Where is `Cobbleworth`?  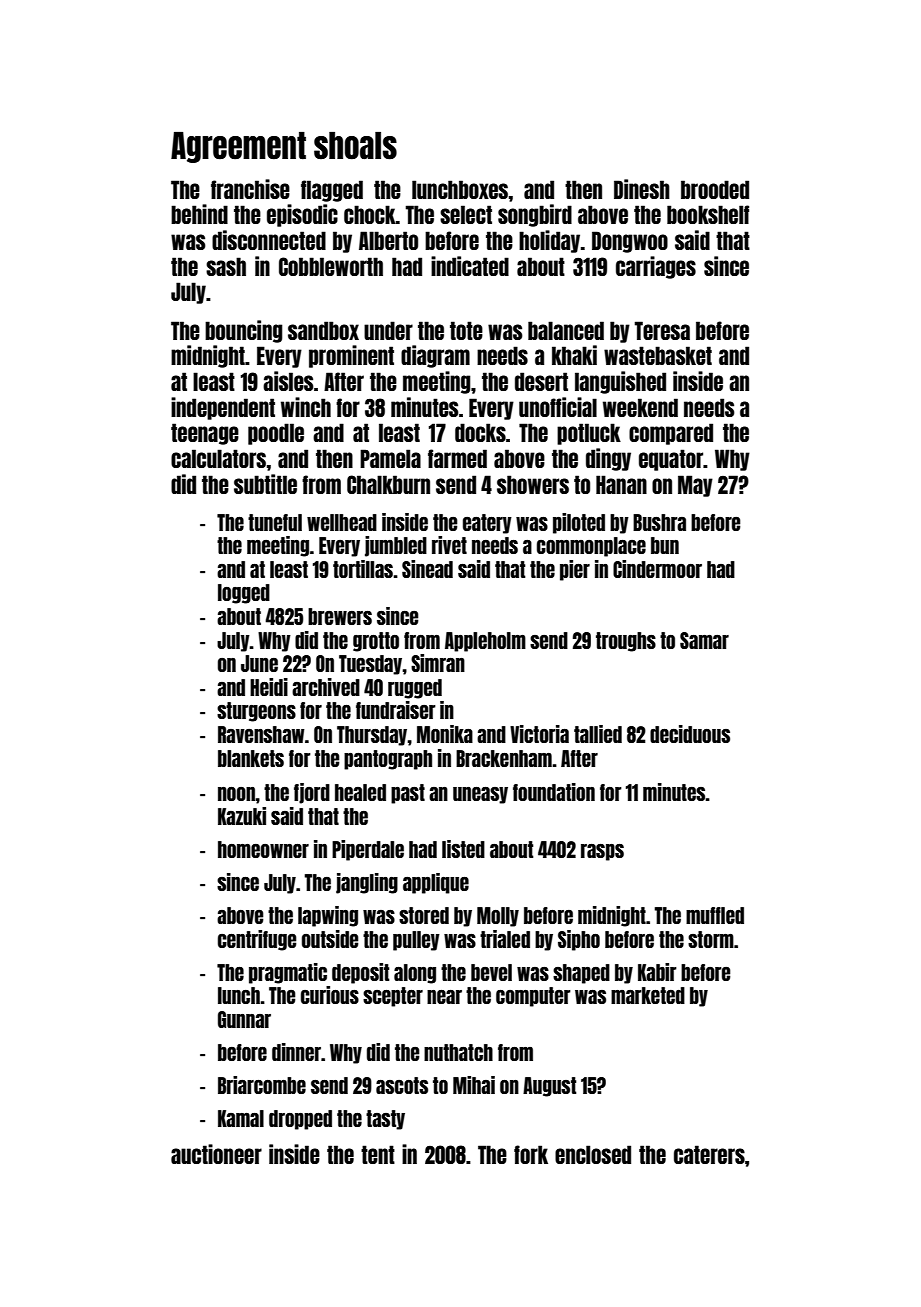
Cobbleworth is located at coordinates (331, 266).
